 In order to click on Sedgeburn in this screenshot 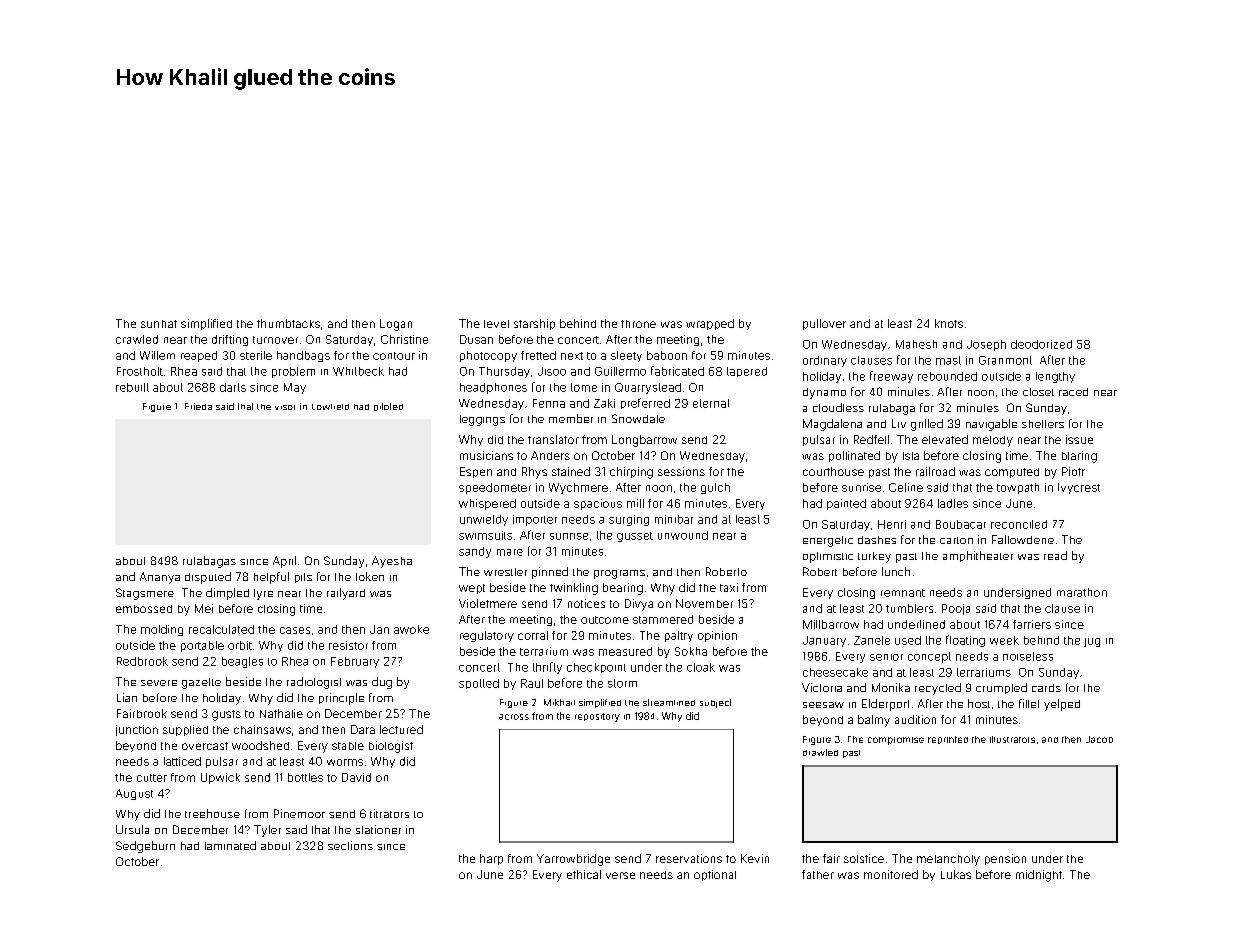, I will do `click(145, 847)`.
